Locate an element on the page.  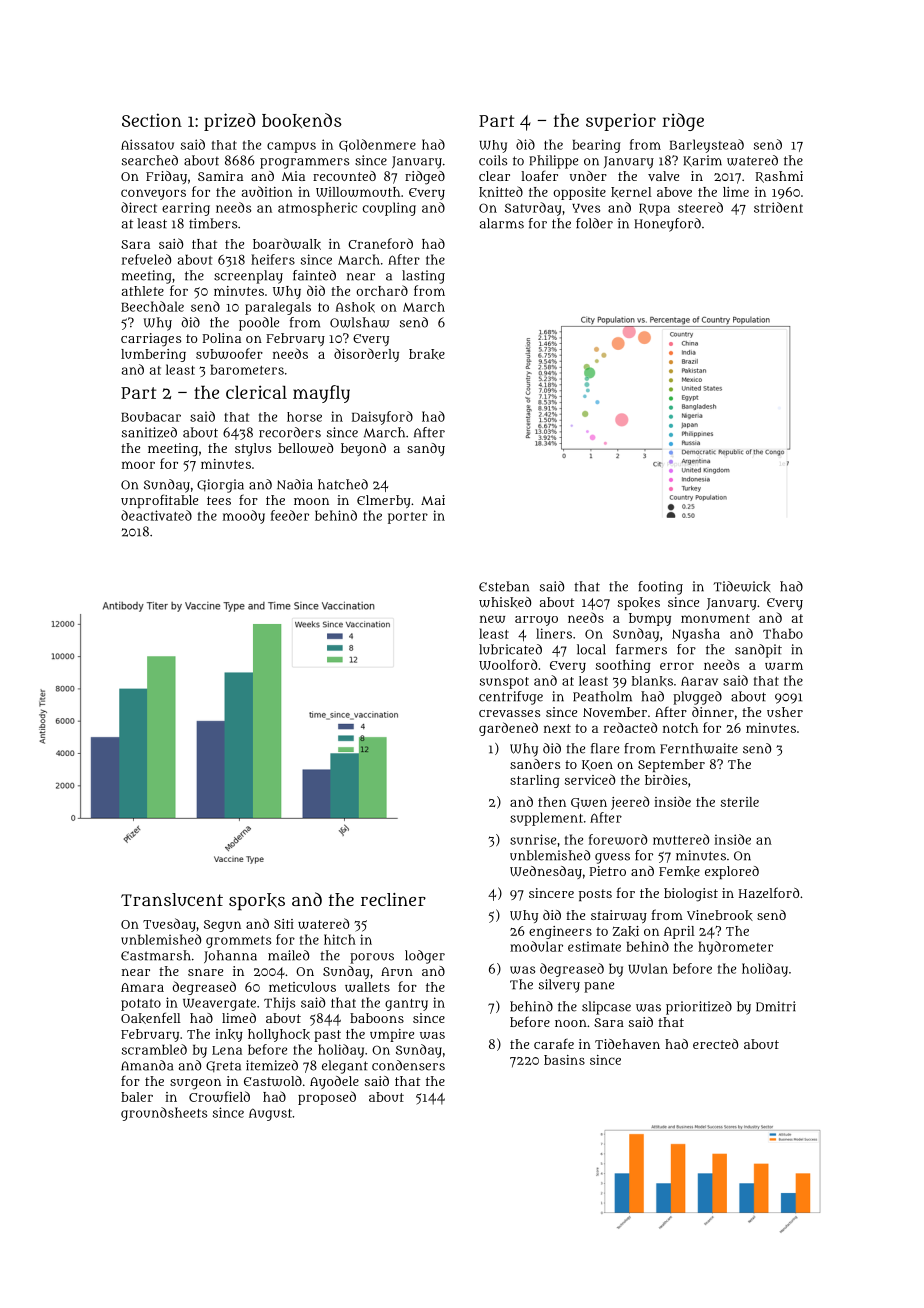
Translucent is located at coordinates (172, 899).
